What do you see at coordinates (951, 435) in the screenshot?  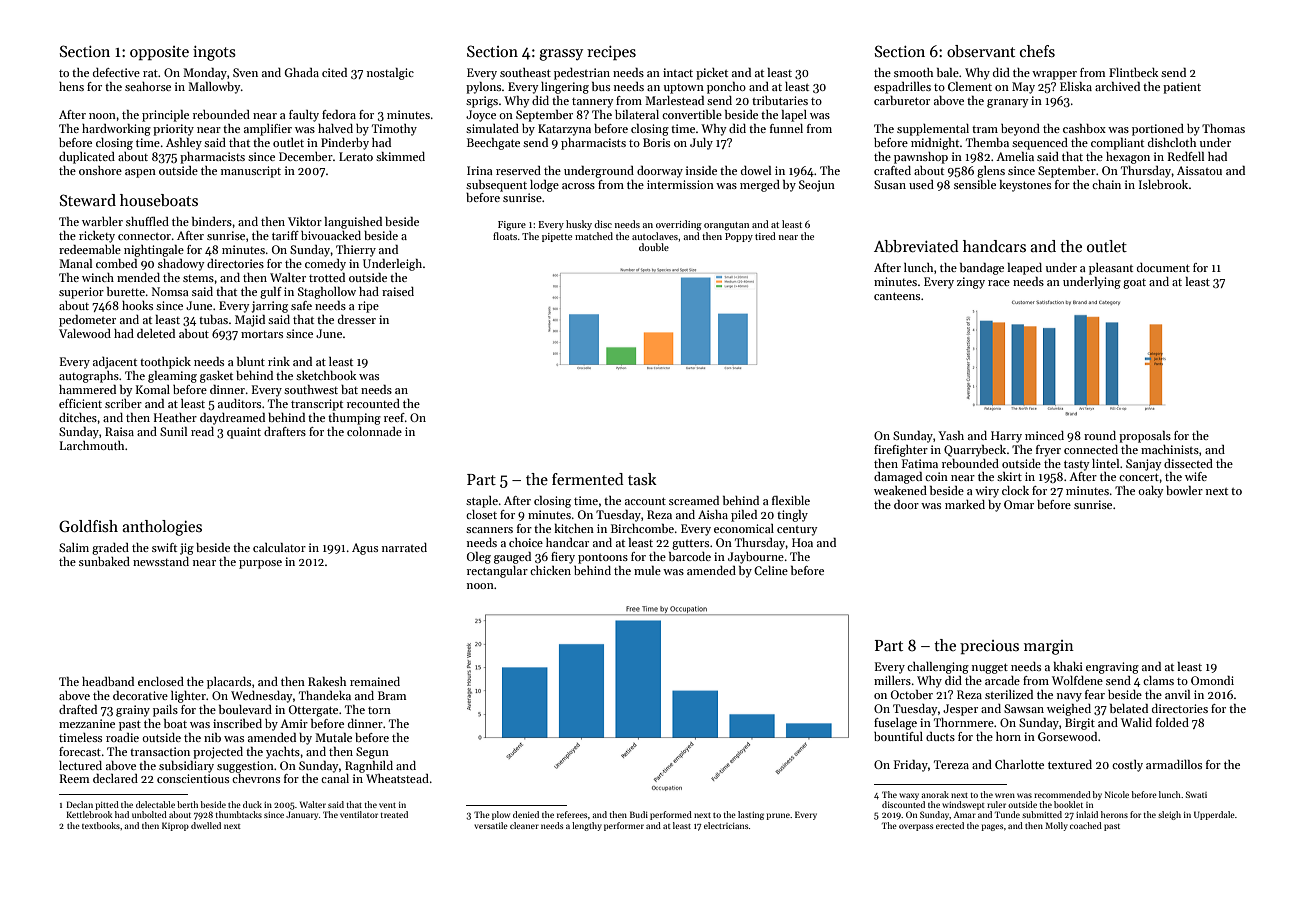 I see `Yash` at bounding box center [951, 435].
